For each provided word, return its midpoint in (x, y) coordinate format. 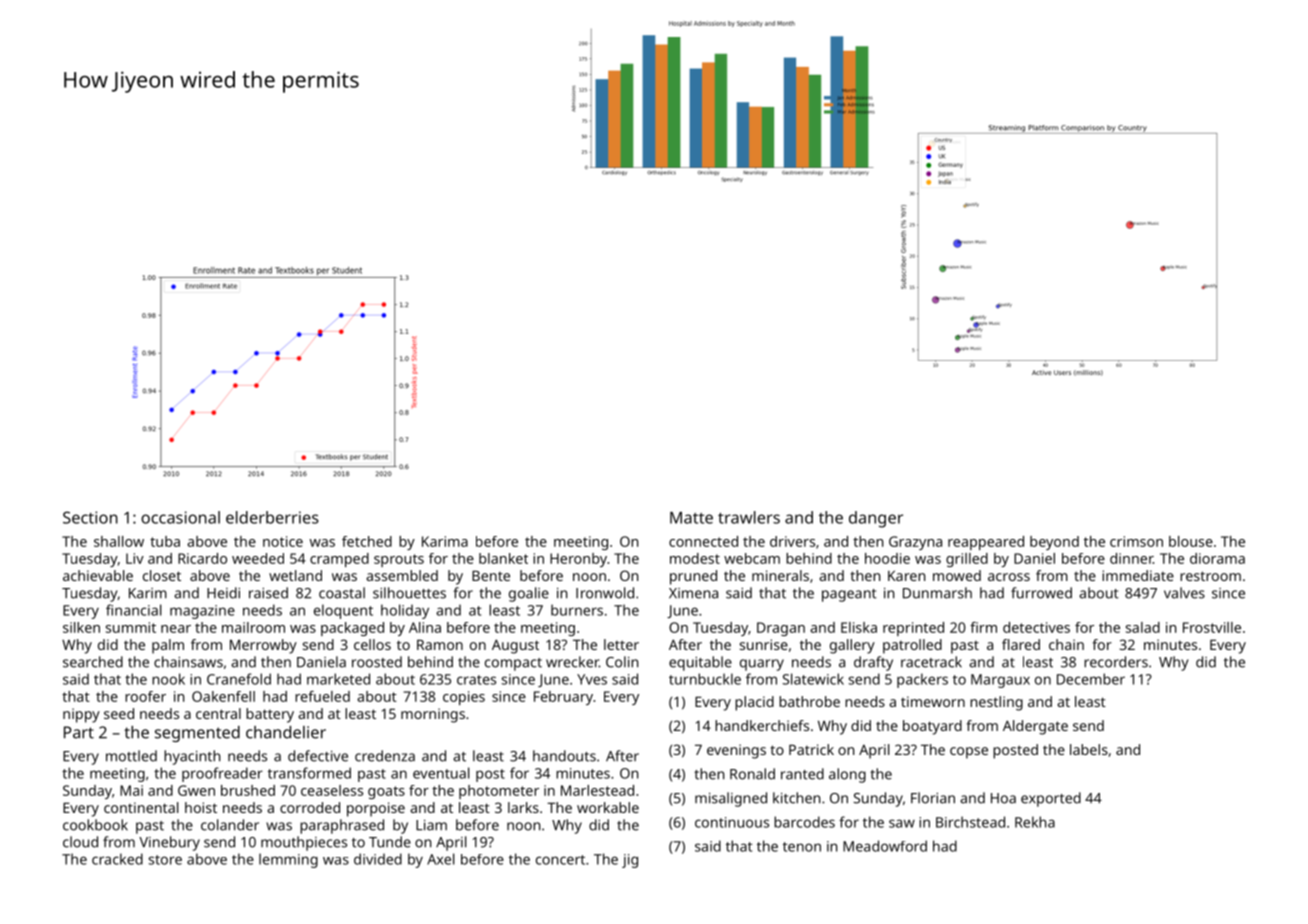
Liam (431, 825)
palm (168, 646)
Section (90, 517)
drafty (873, 663)
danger (876, 519)
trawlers (749, 517)
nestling (996, 703)
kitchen (796, 798)
